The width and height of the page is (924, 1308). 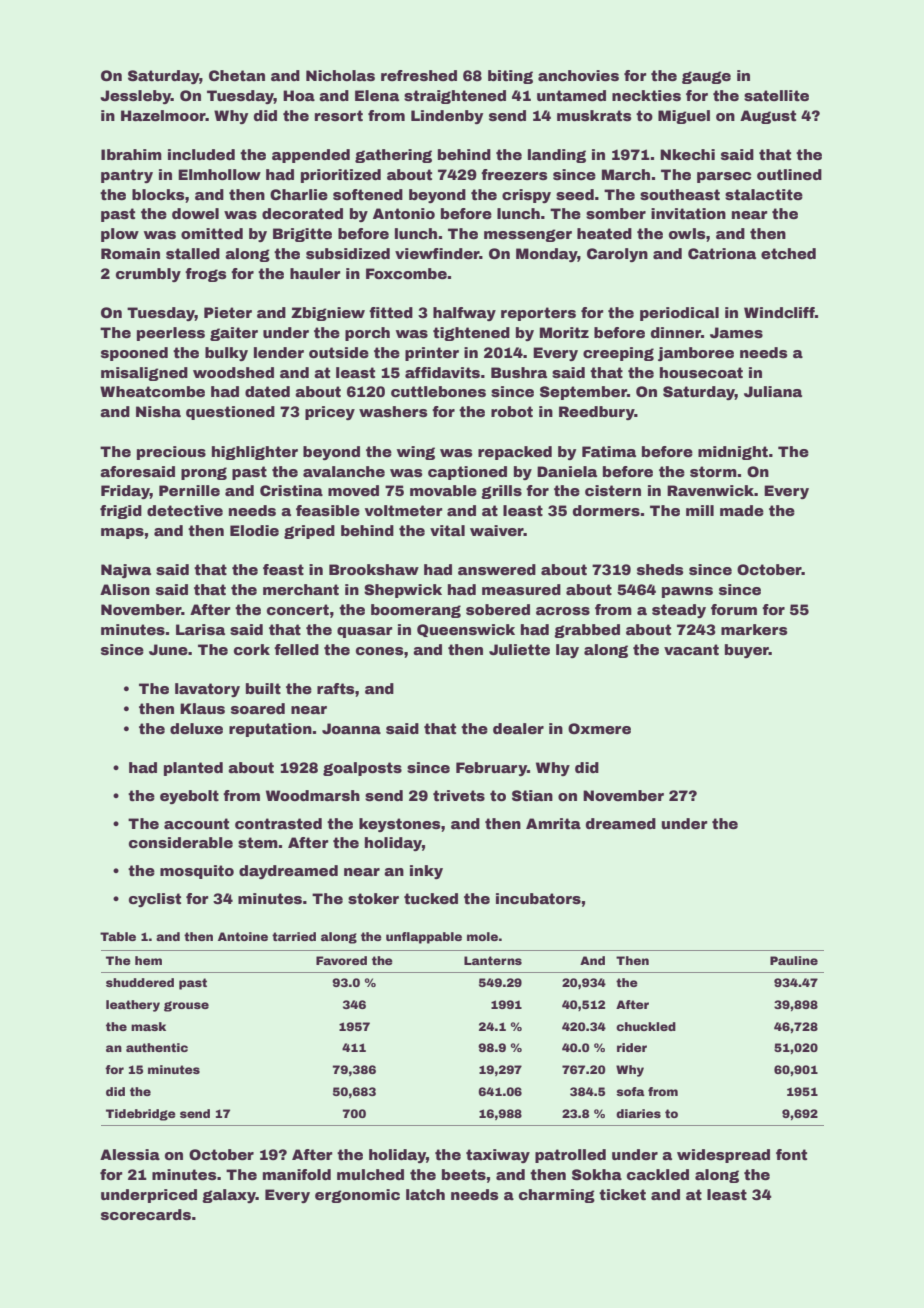 What do you see at coordinates (606, 510) in the page?
I see `dormers` at bounding box center [606, 510].
